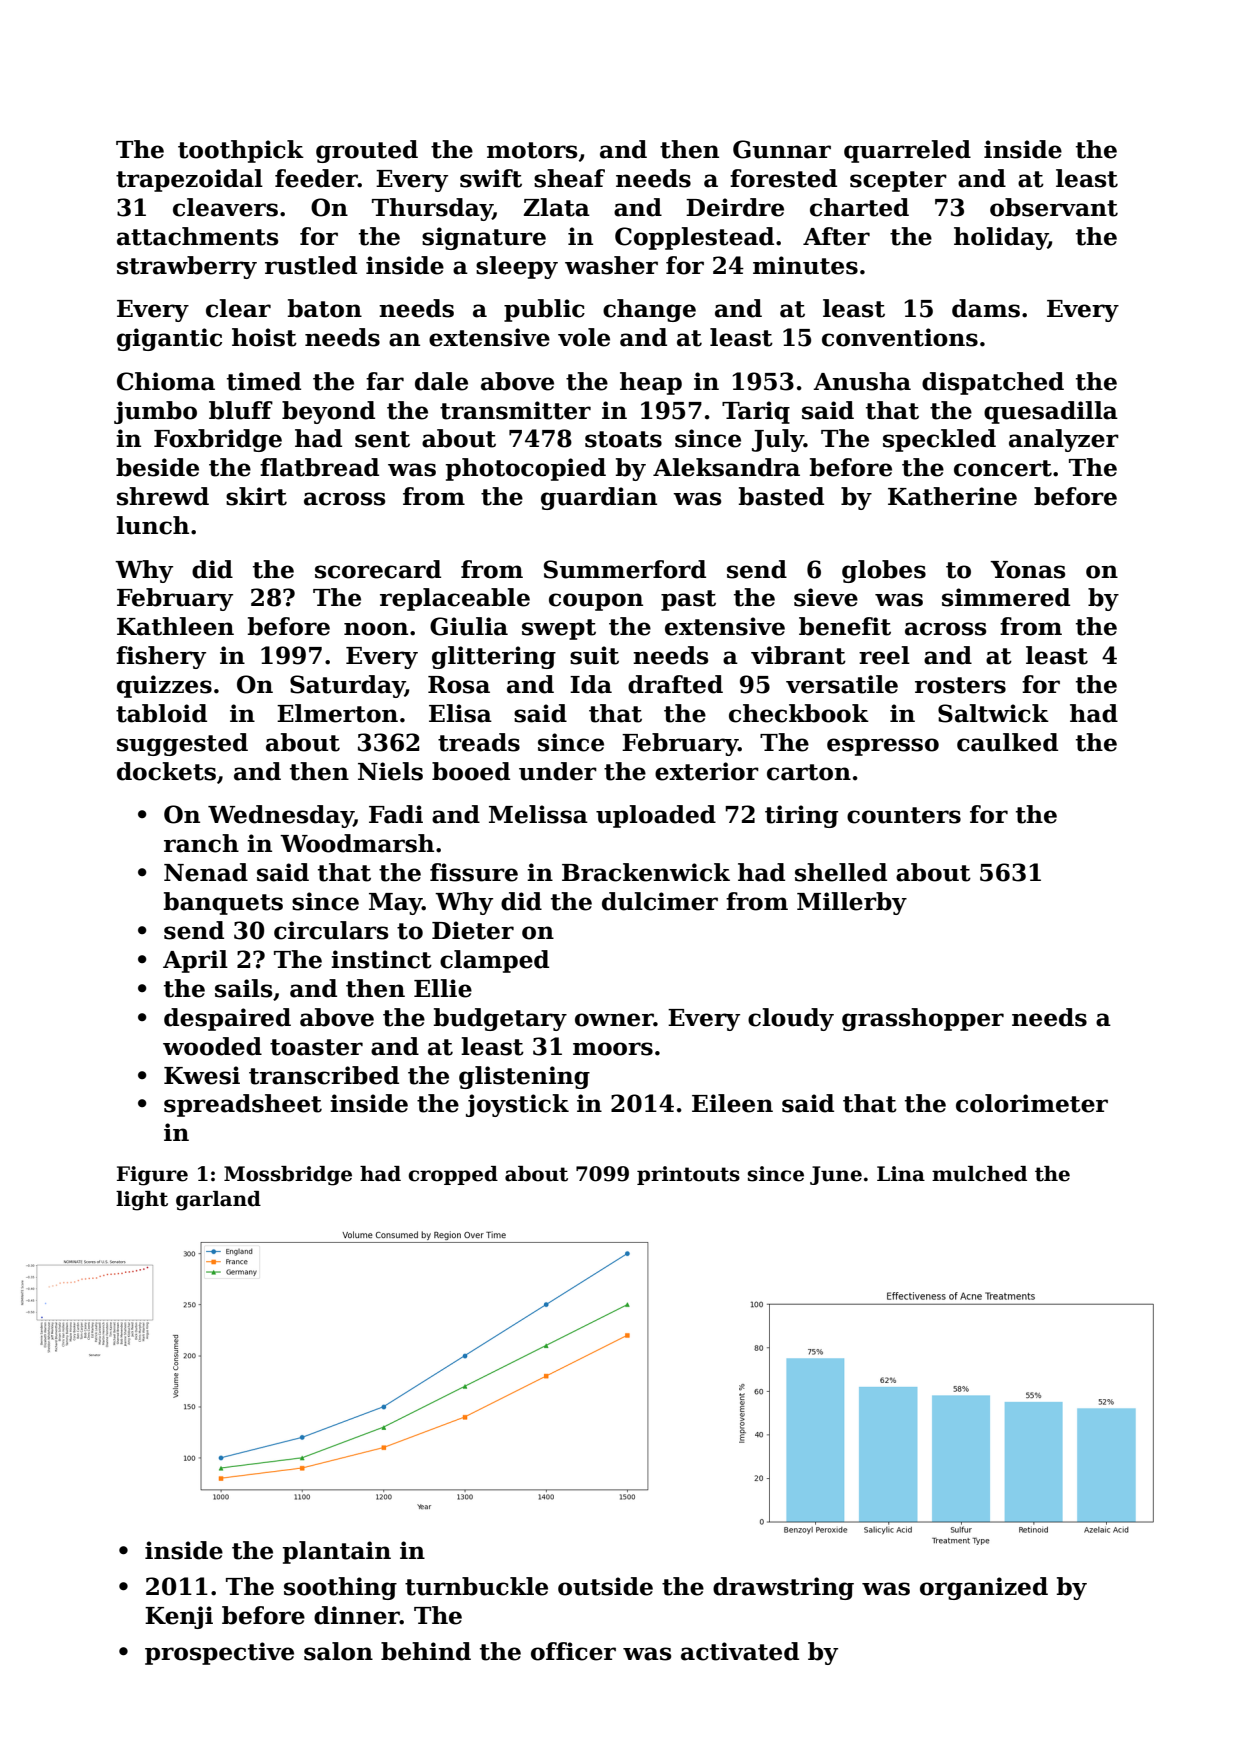 The width and height of the screenshot is (1234, 1745). Describe the element at coordinates (984, 1588) in the screenshot. I see `organized` at that location.
